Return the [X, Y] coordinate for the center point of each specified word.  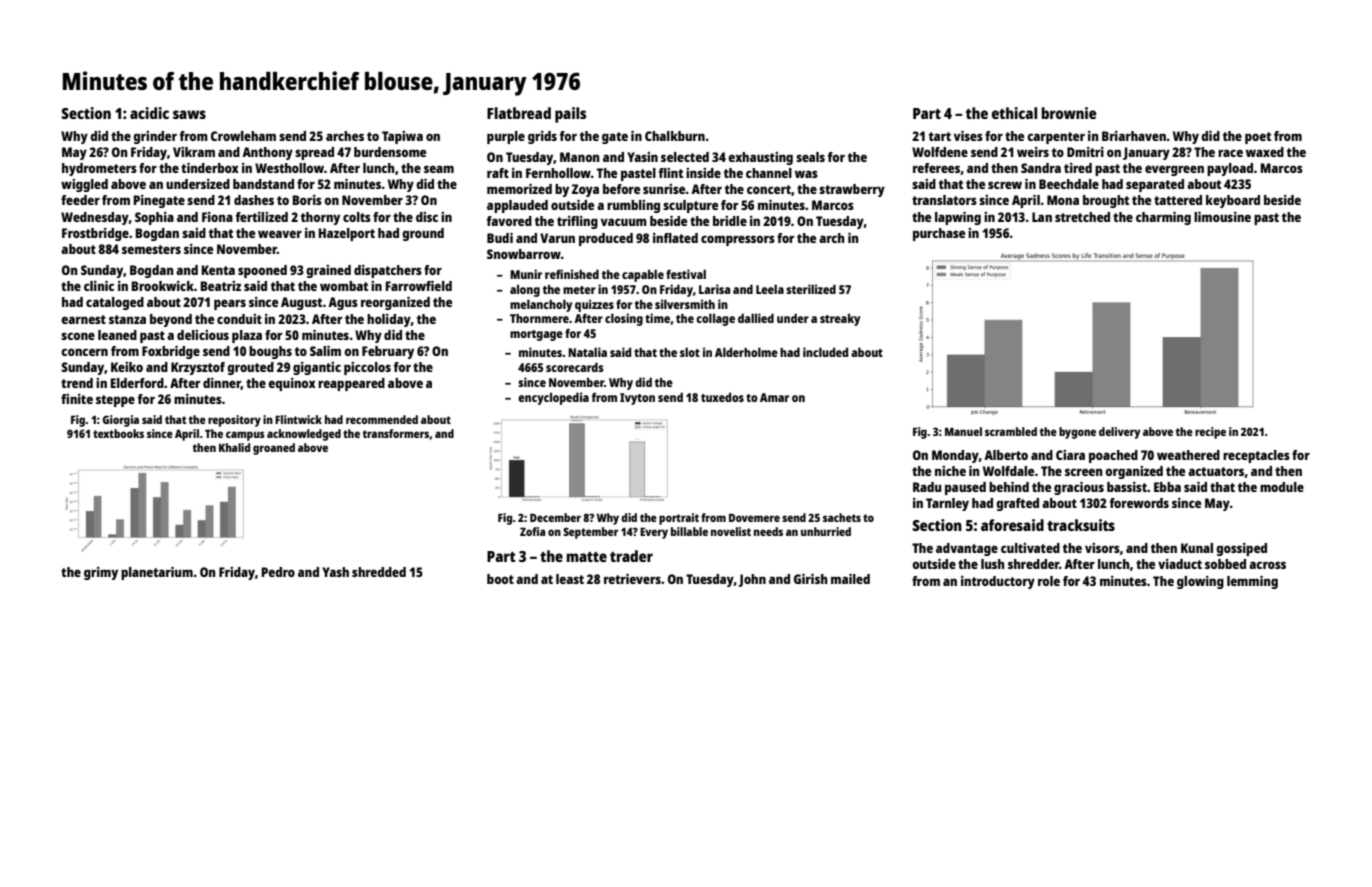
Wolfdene [940, 152]
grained [328, 271]
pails [570, 115]
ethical [1014, 113]
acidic [149, 113]
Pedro [278, 572]
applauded [517, 206]
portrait [679, 519]
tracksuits [1081, 525]
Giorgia [121, 421]
